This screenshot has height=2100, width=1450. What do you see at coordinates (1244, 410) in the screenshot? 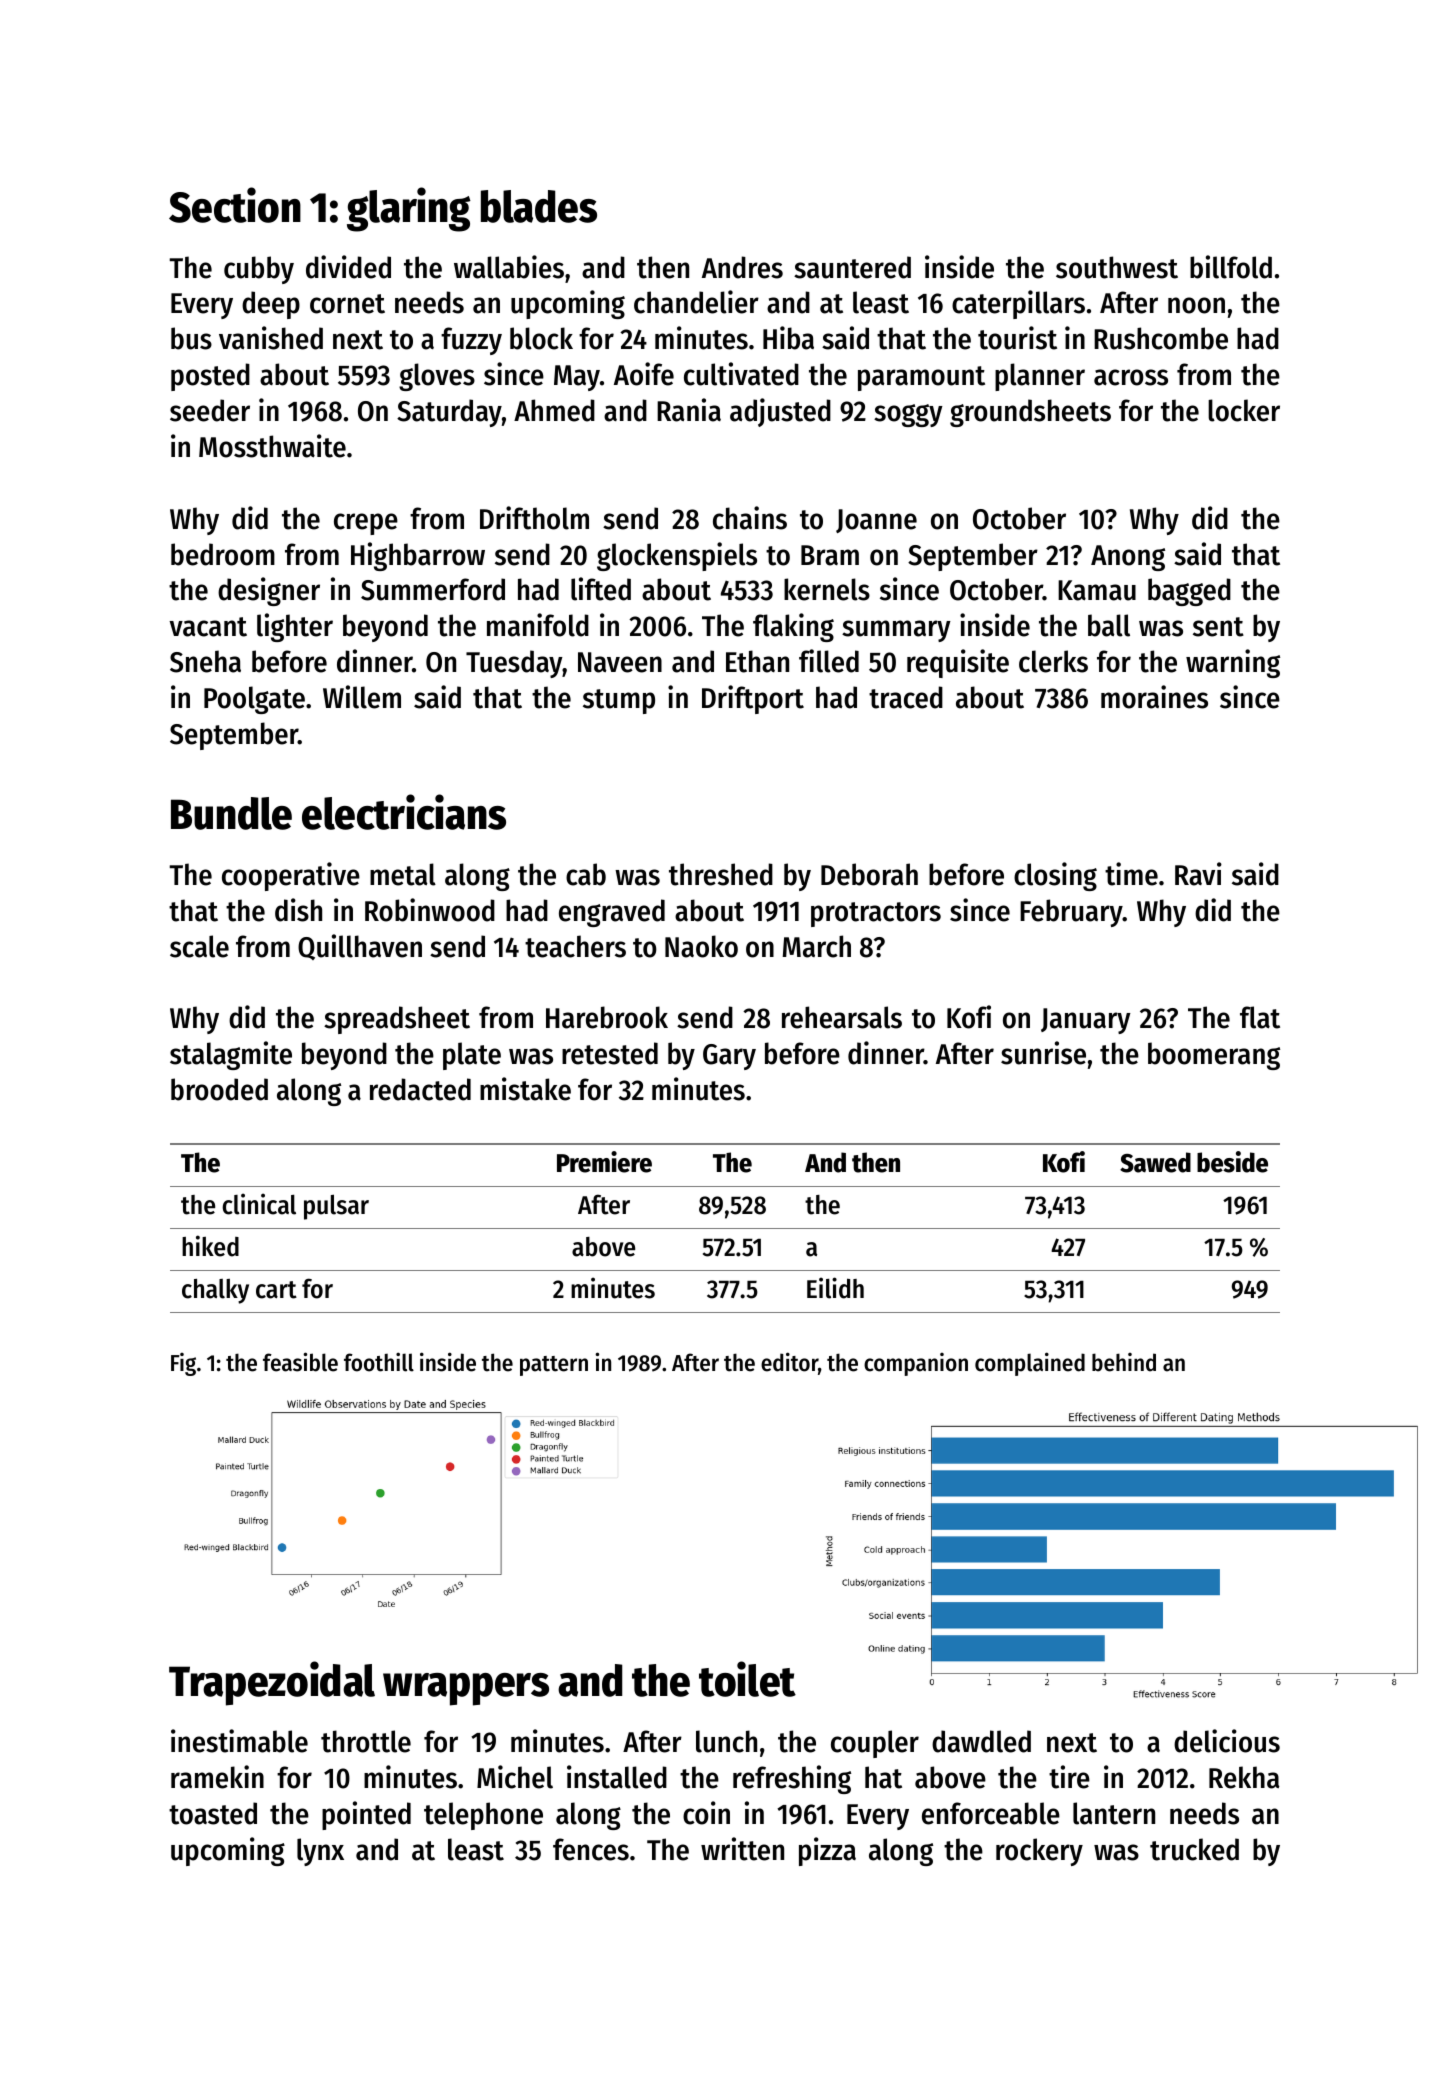
I see `locker` at bounding box center [1244, 410].
